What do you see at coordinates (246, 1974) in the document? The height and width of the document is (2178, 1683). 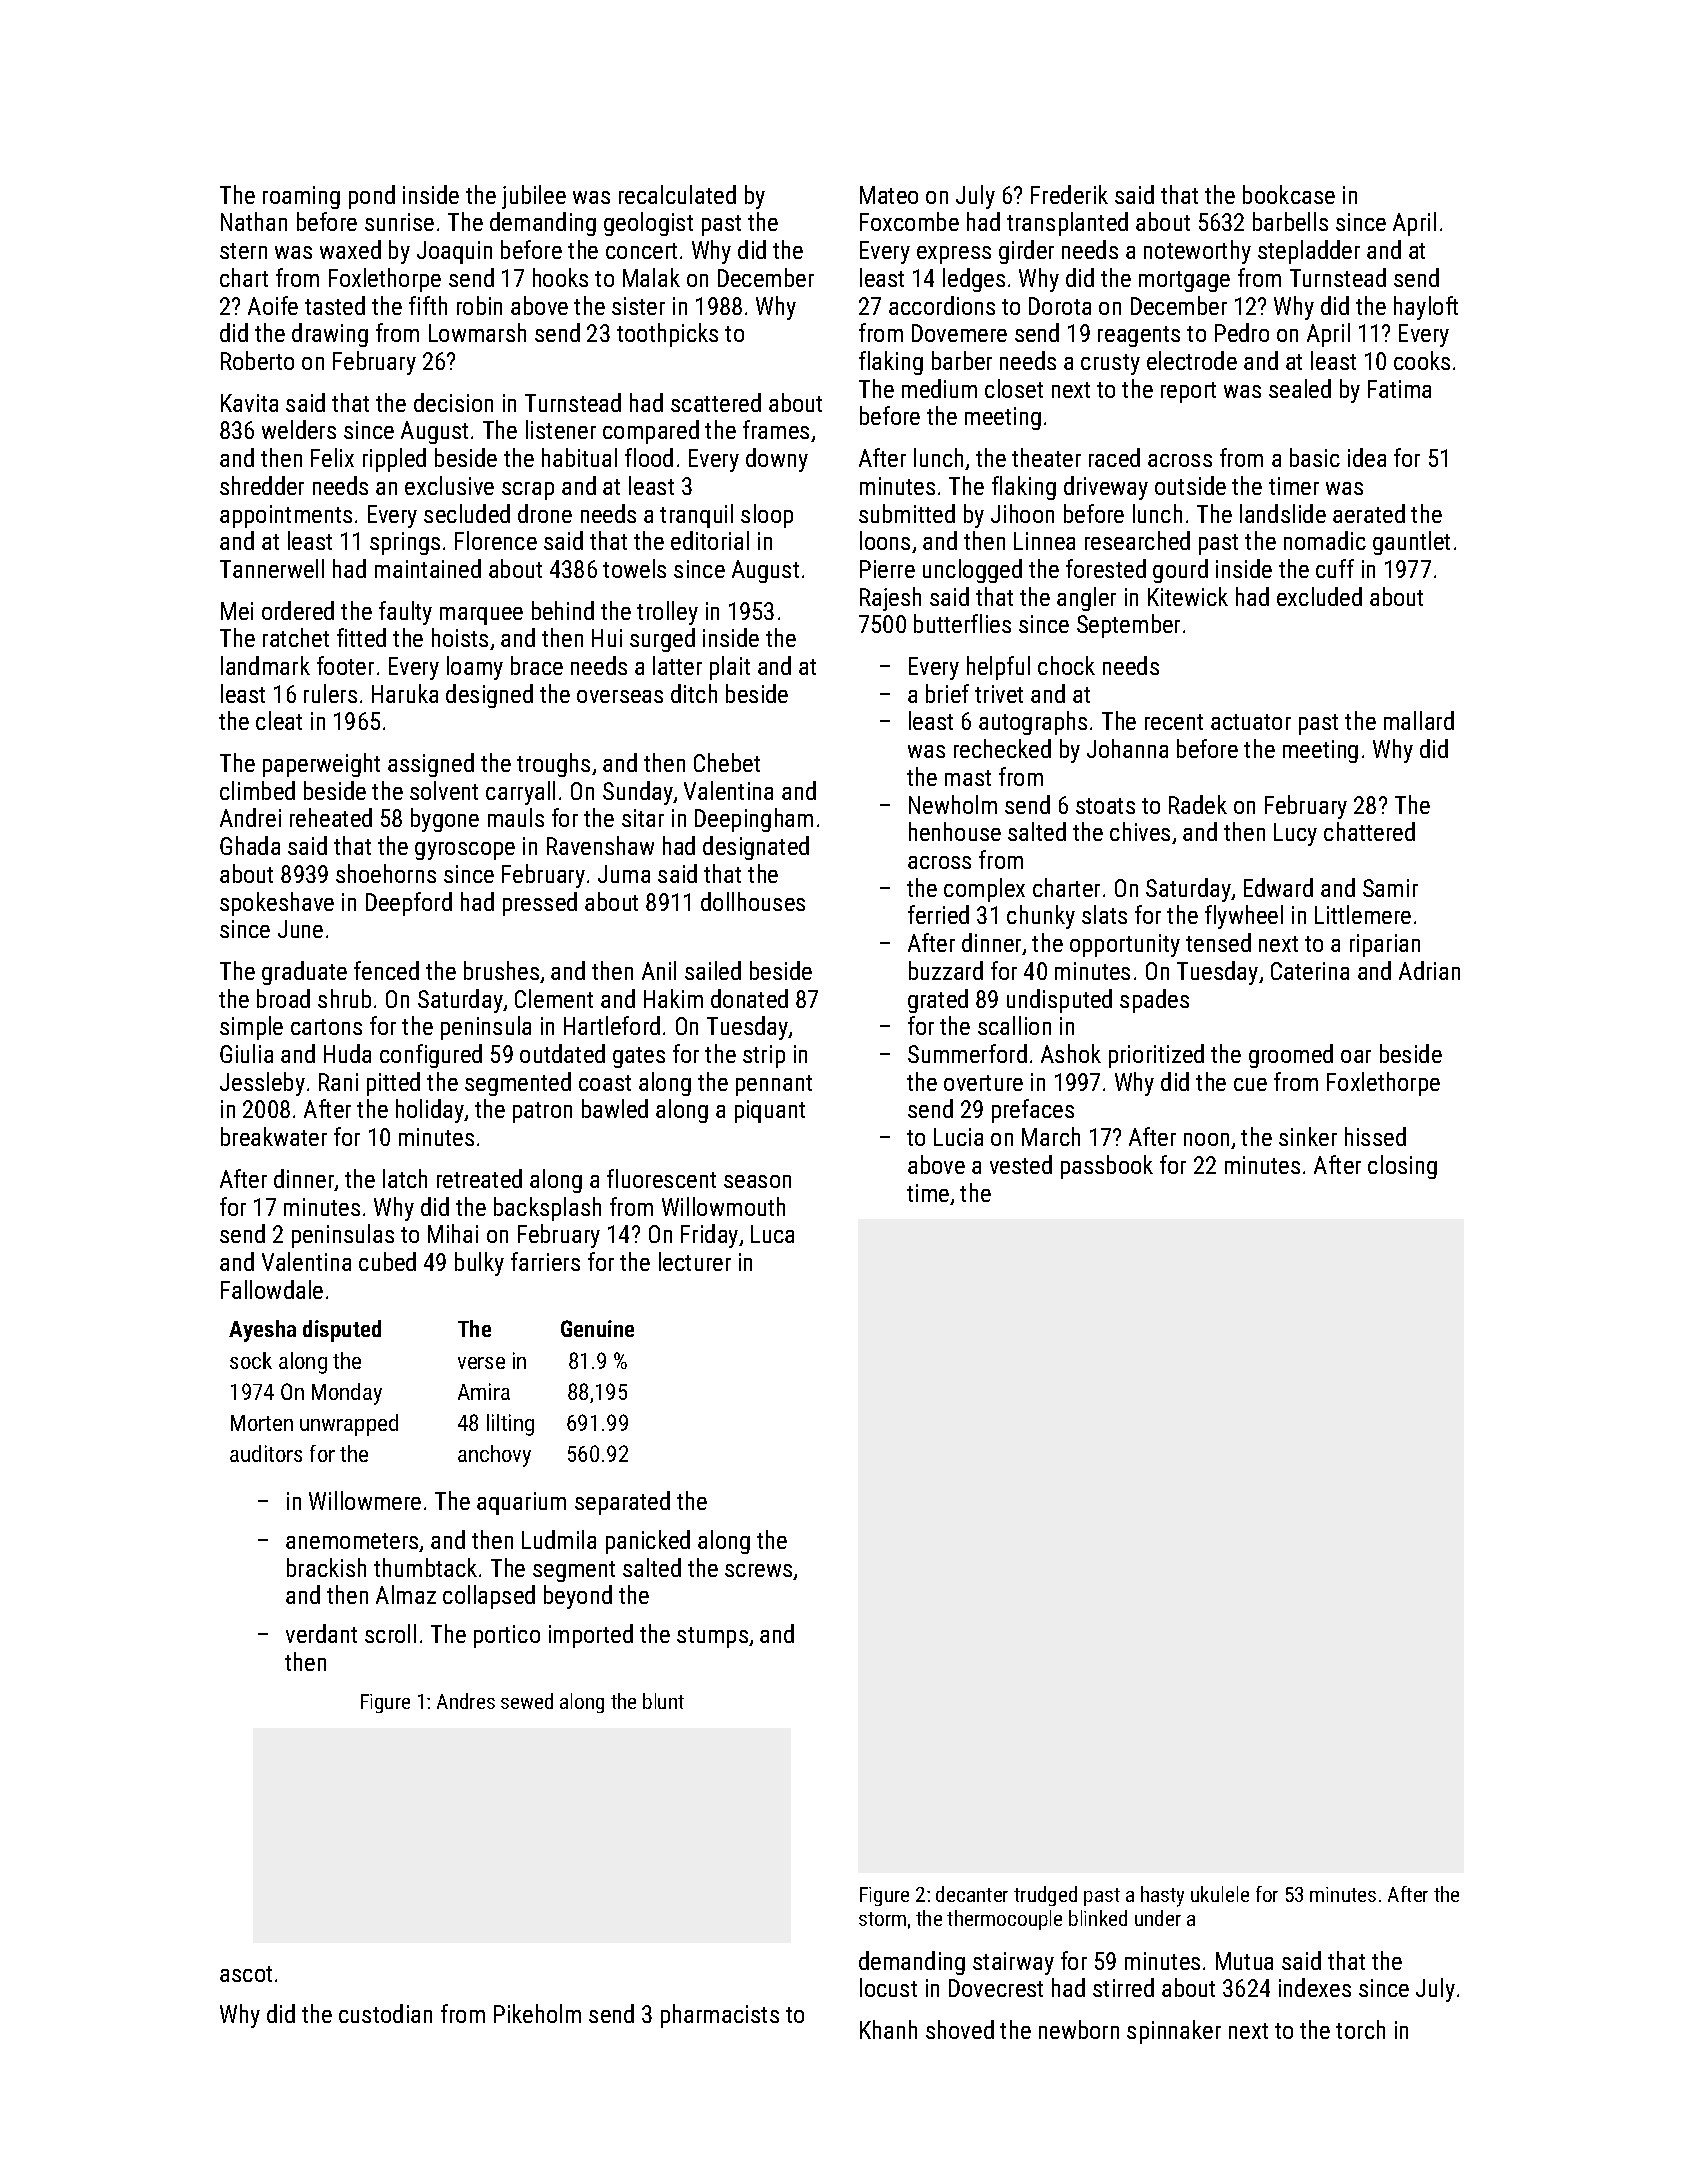 I see `ascot` at bounding box center [246, 1974].
